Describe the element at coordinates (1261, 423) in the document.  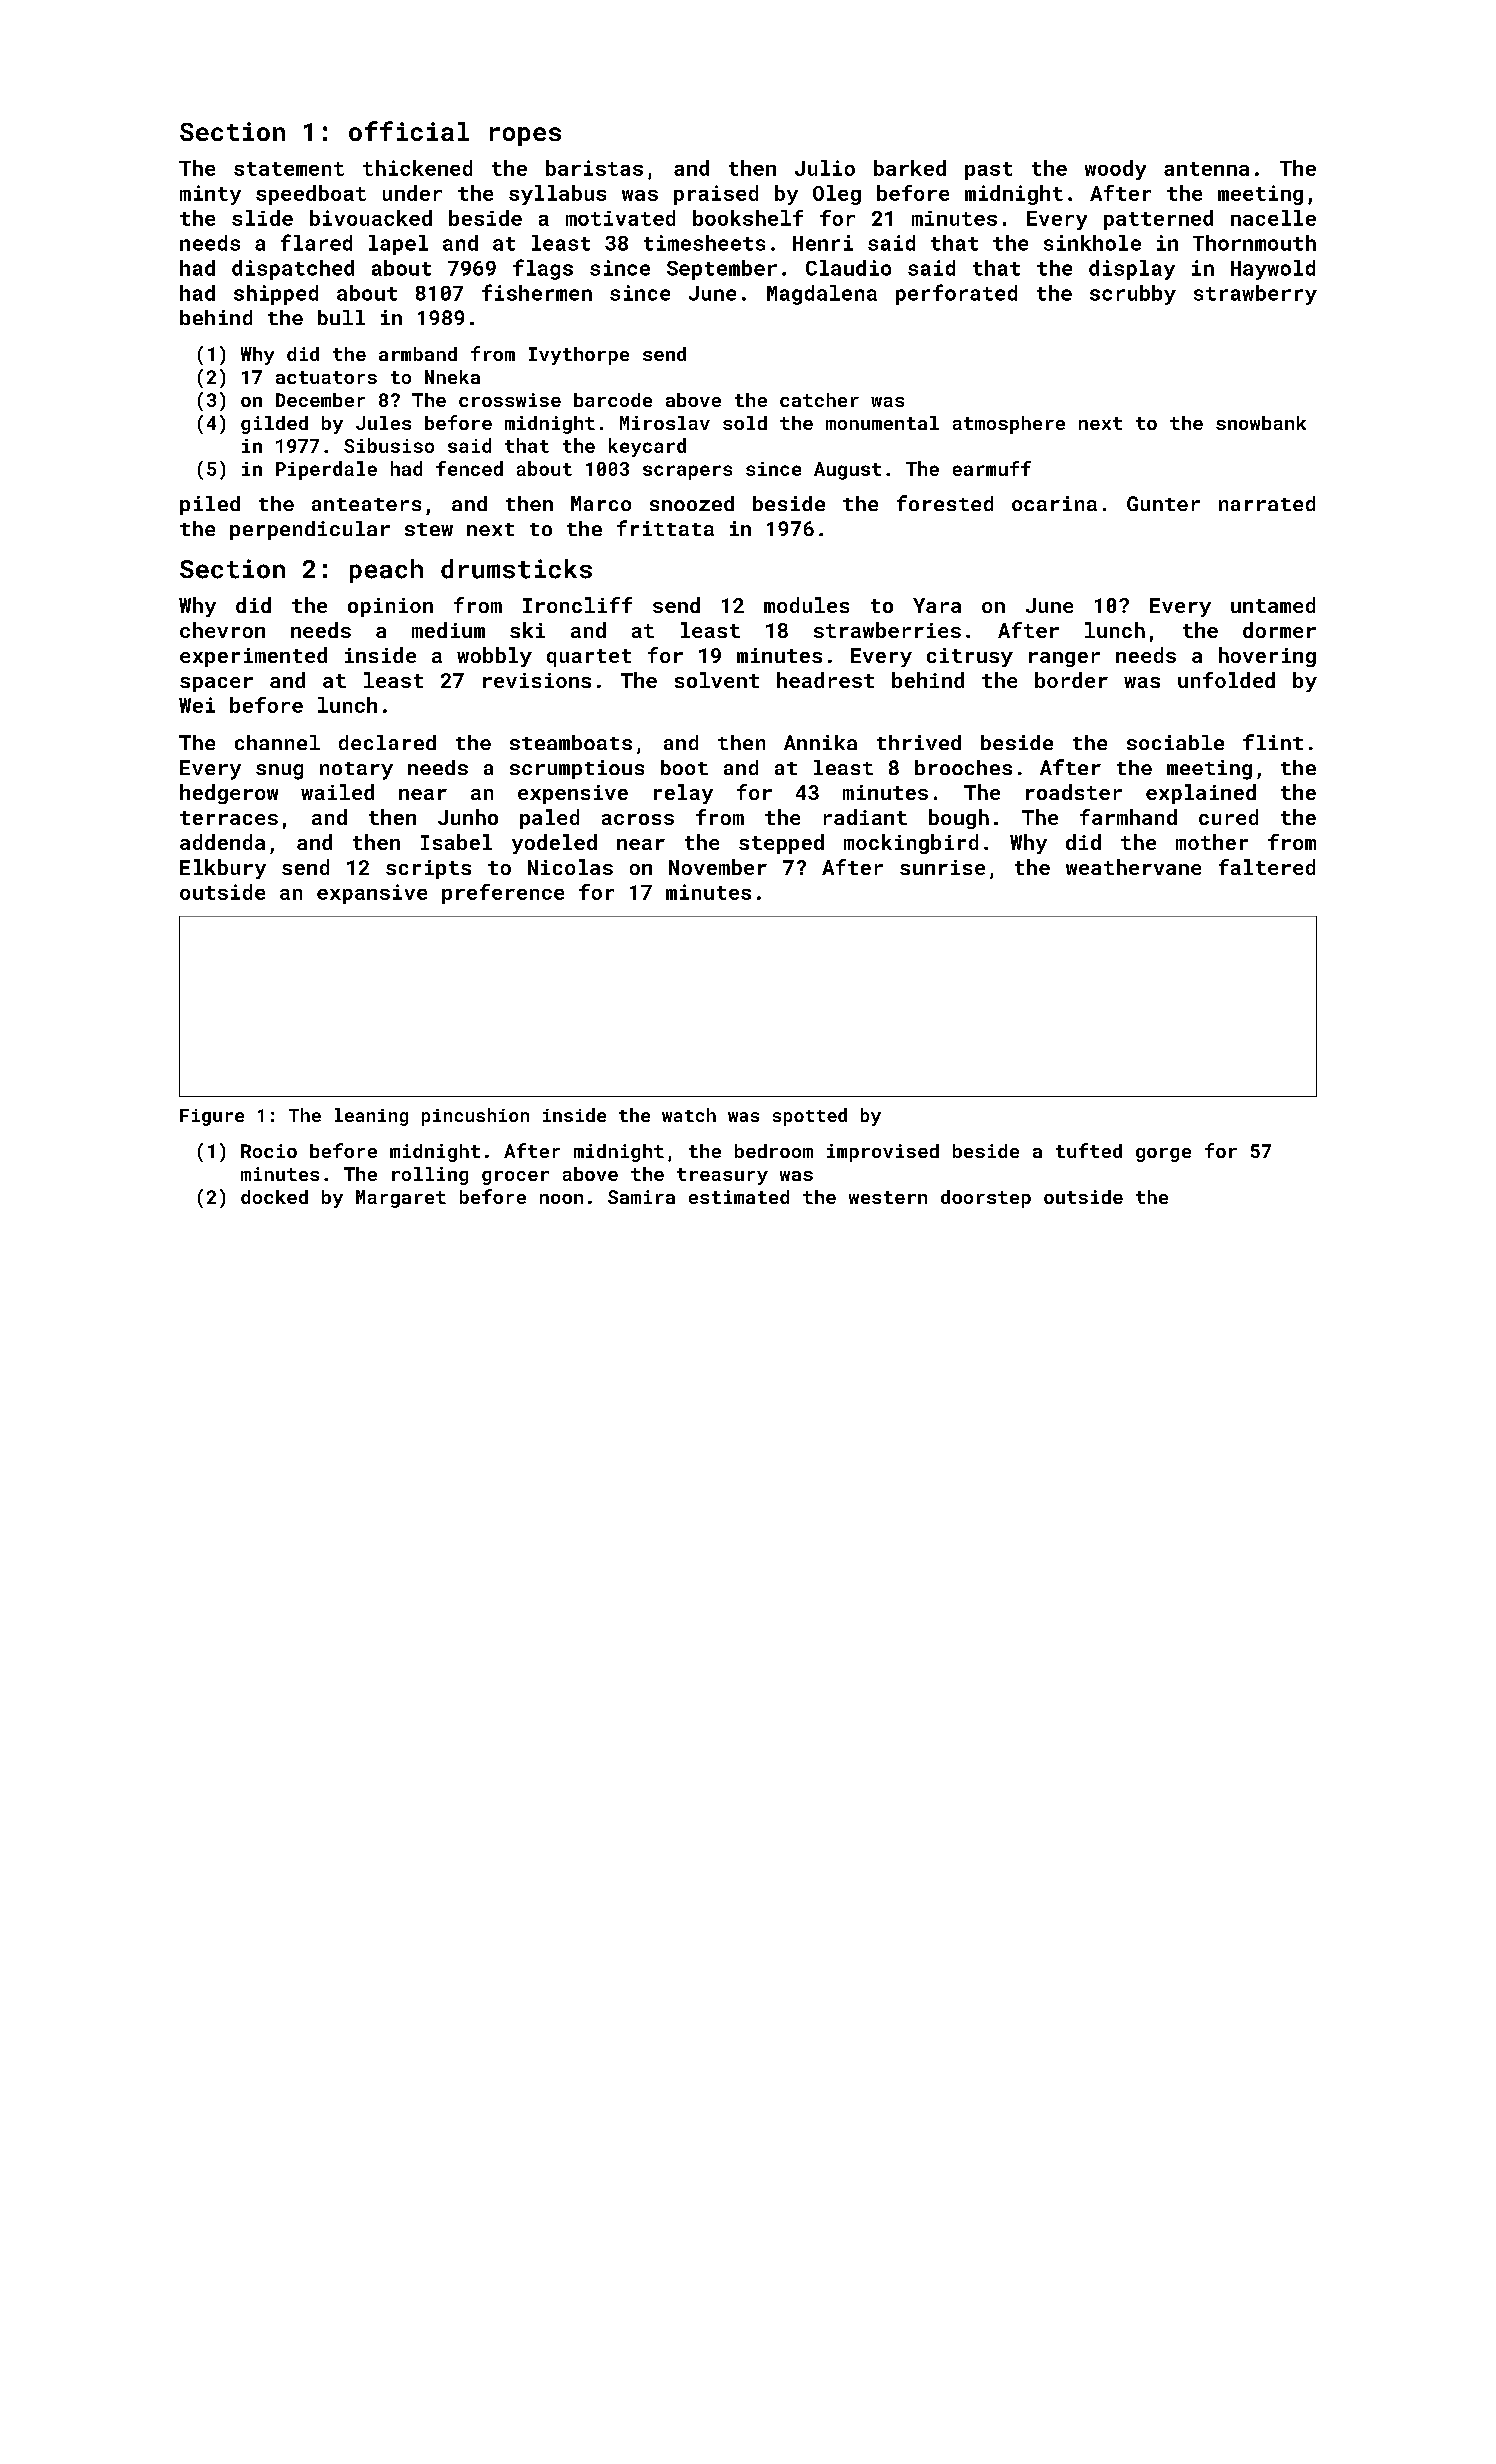
I see `snowbank` at that location.
